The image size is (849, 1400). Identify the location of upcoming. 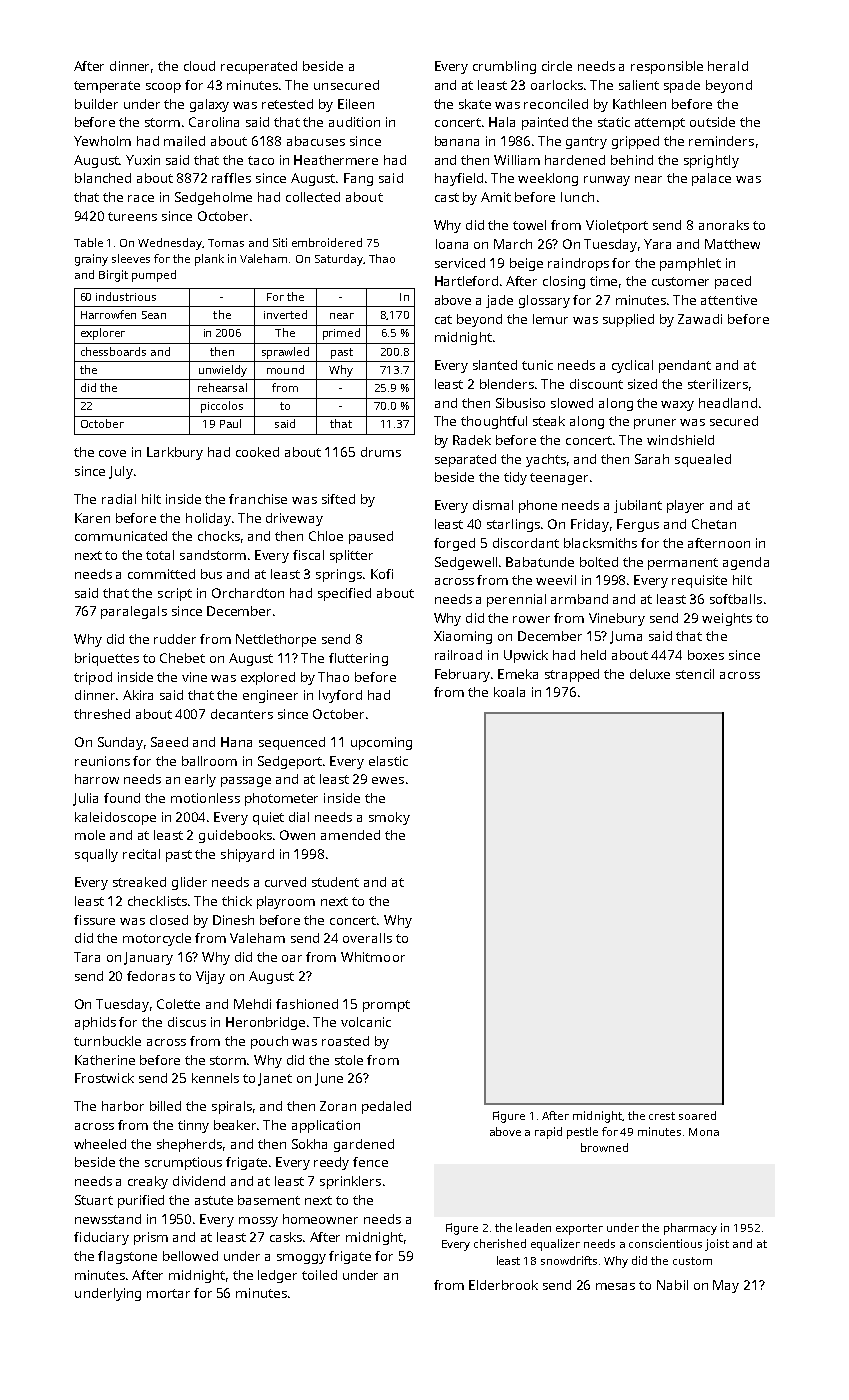
(381, 743).
